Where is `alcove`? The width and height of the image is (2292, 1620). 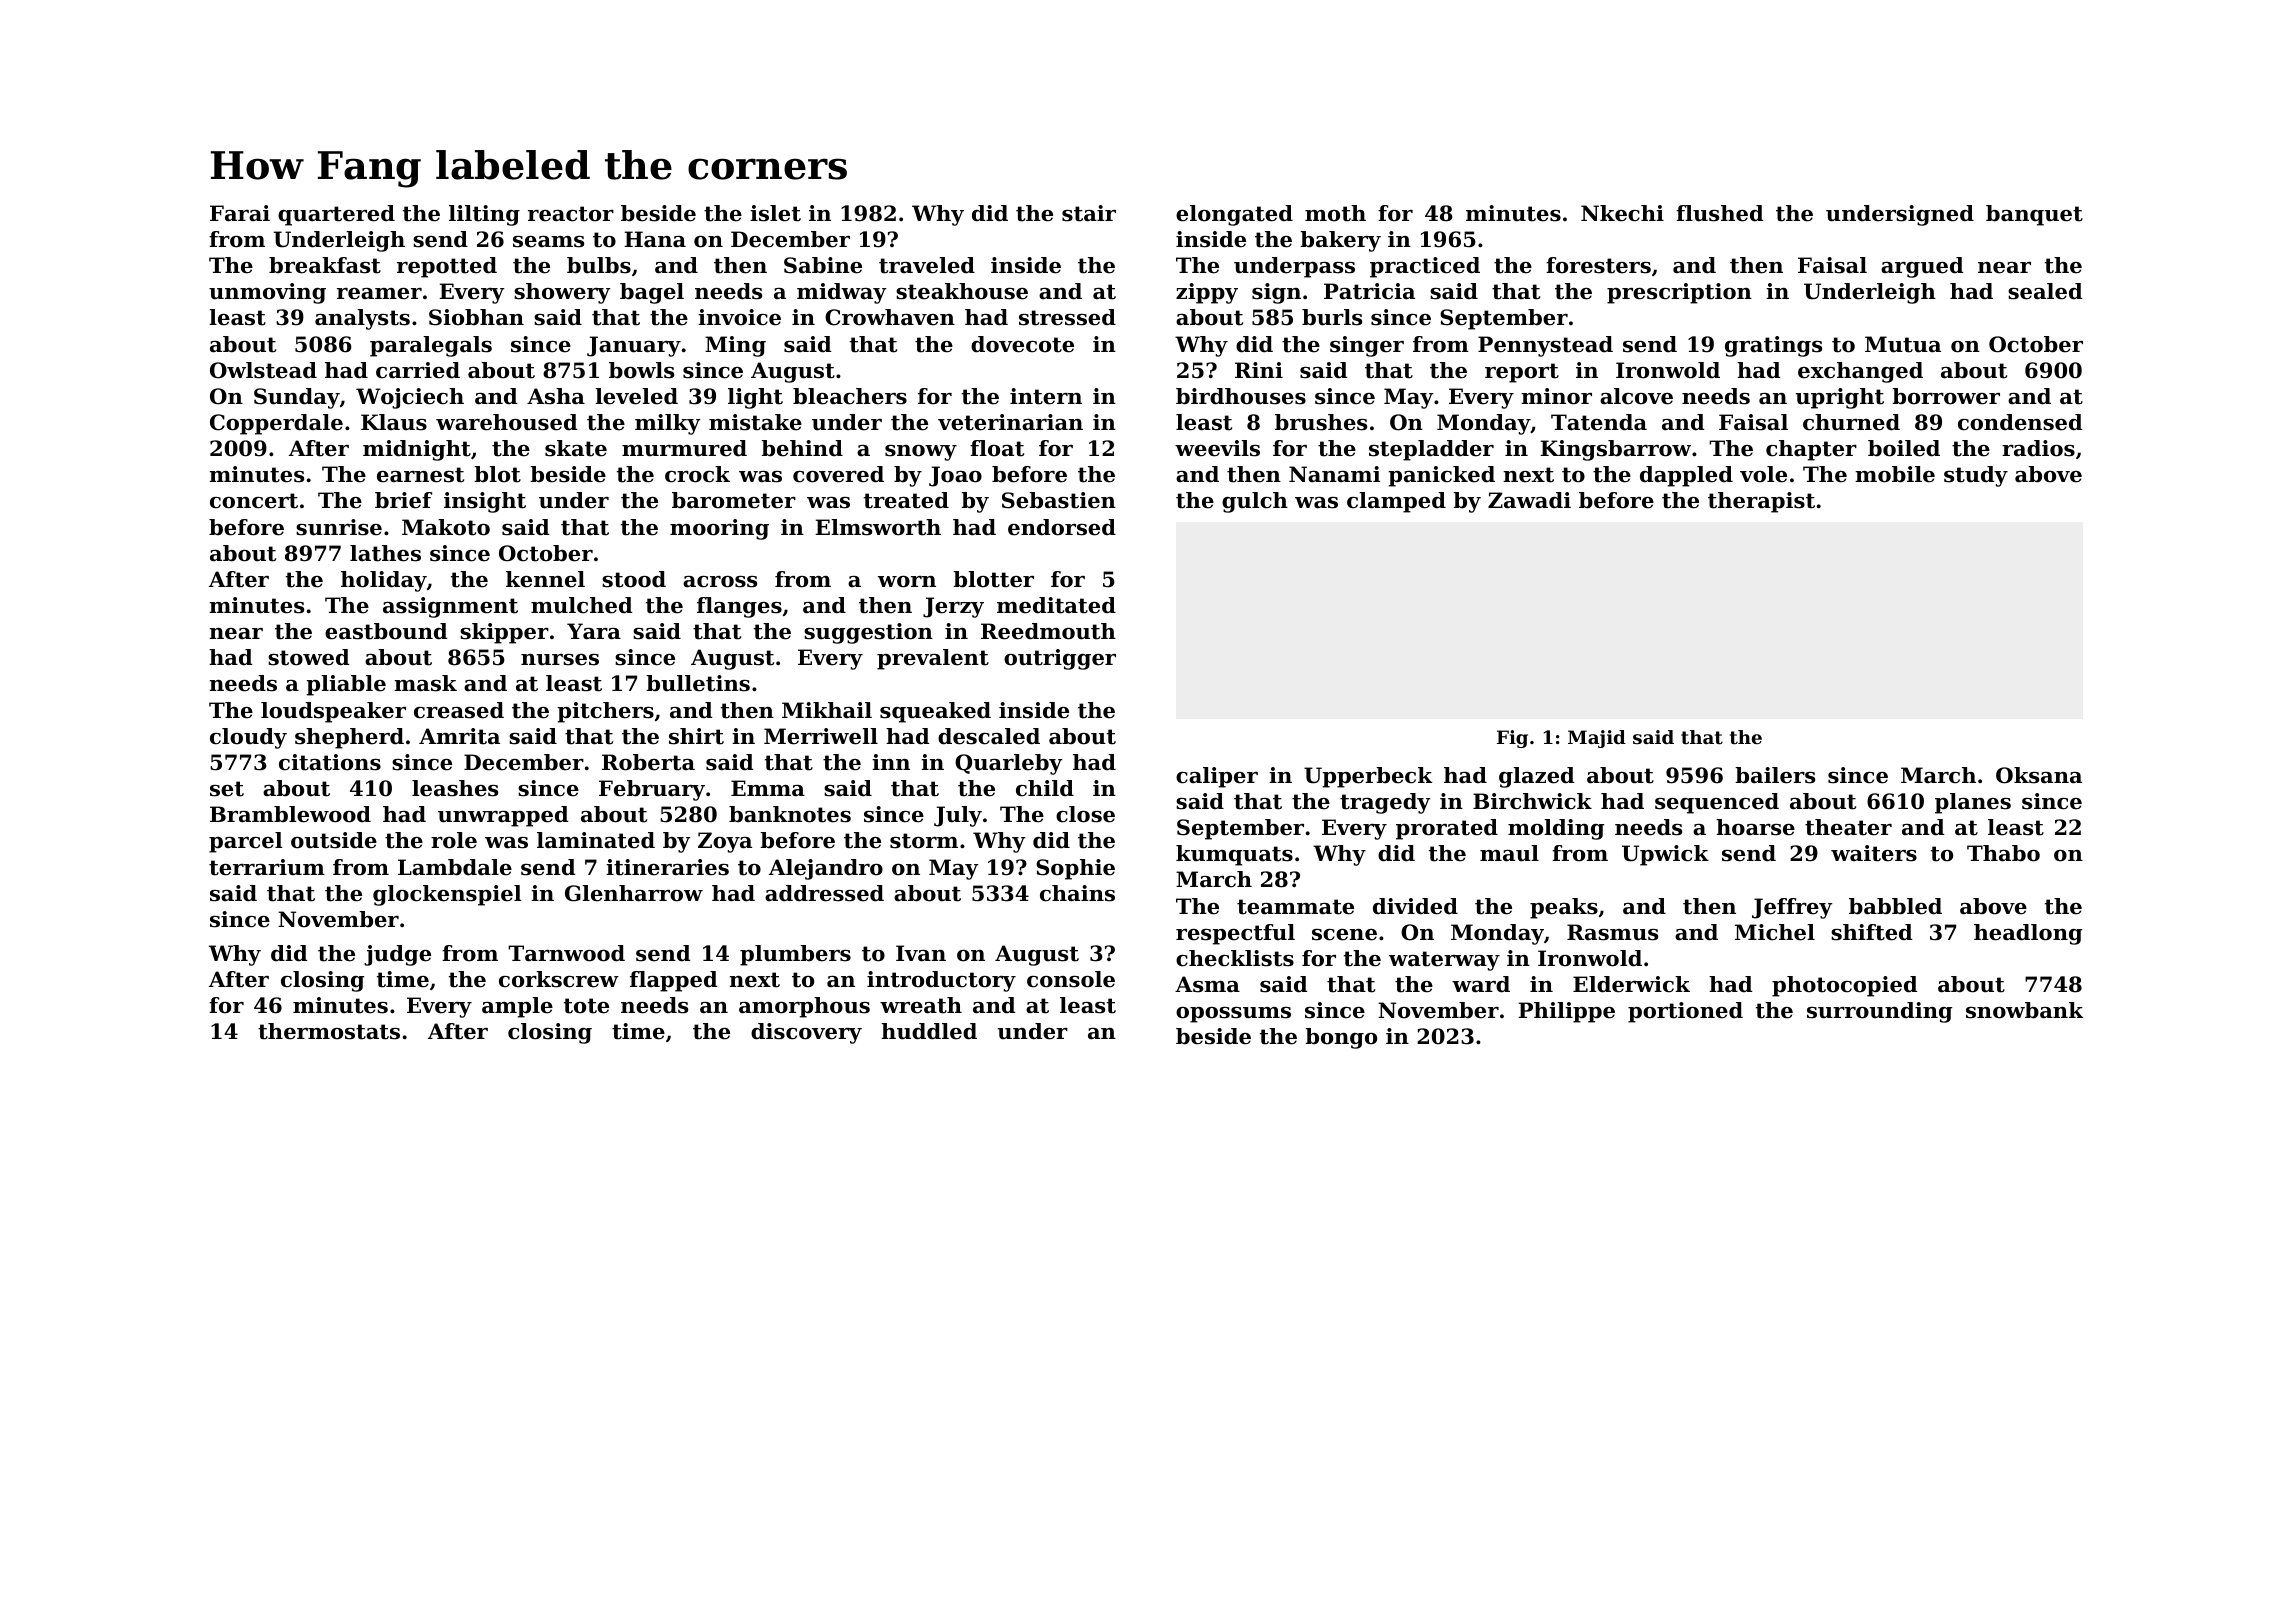 alcove is located at coordinates (1636, 396).
